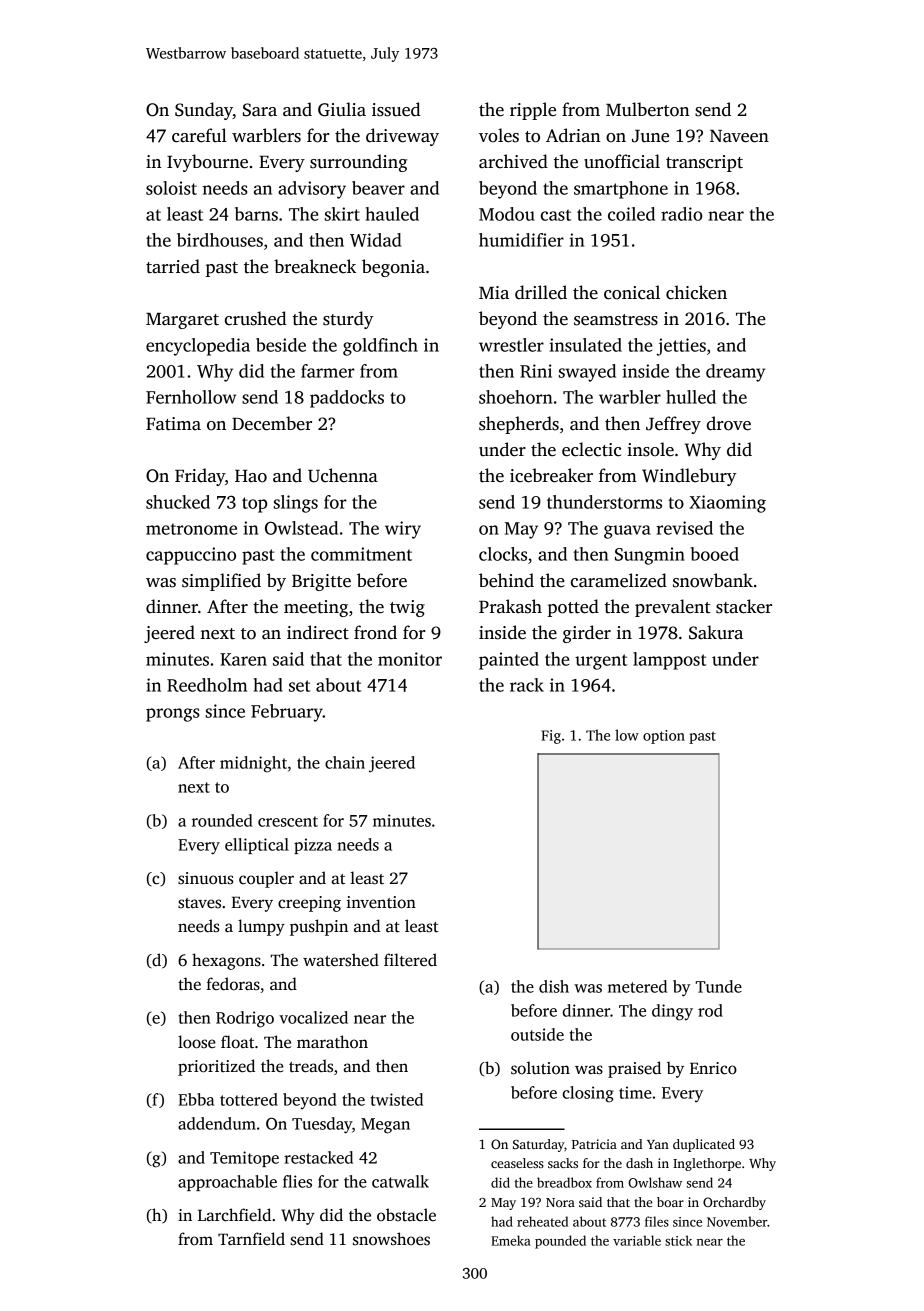 The image size is (924, 1311). What do you see at coordinates (287, 713) in the screenshot?
I see `February` at bounding box center [287, 713].
